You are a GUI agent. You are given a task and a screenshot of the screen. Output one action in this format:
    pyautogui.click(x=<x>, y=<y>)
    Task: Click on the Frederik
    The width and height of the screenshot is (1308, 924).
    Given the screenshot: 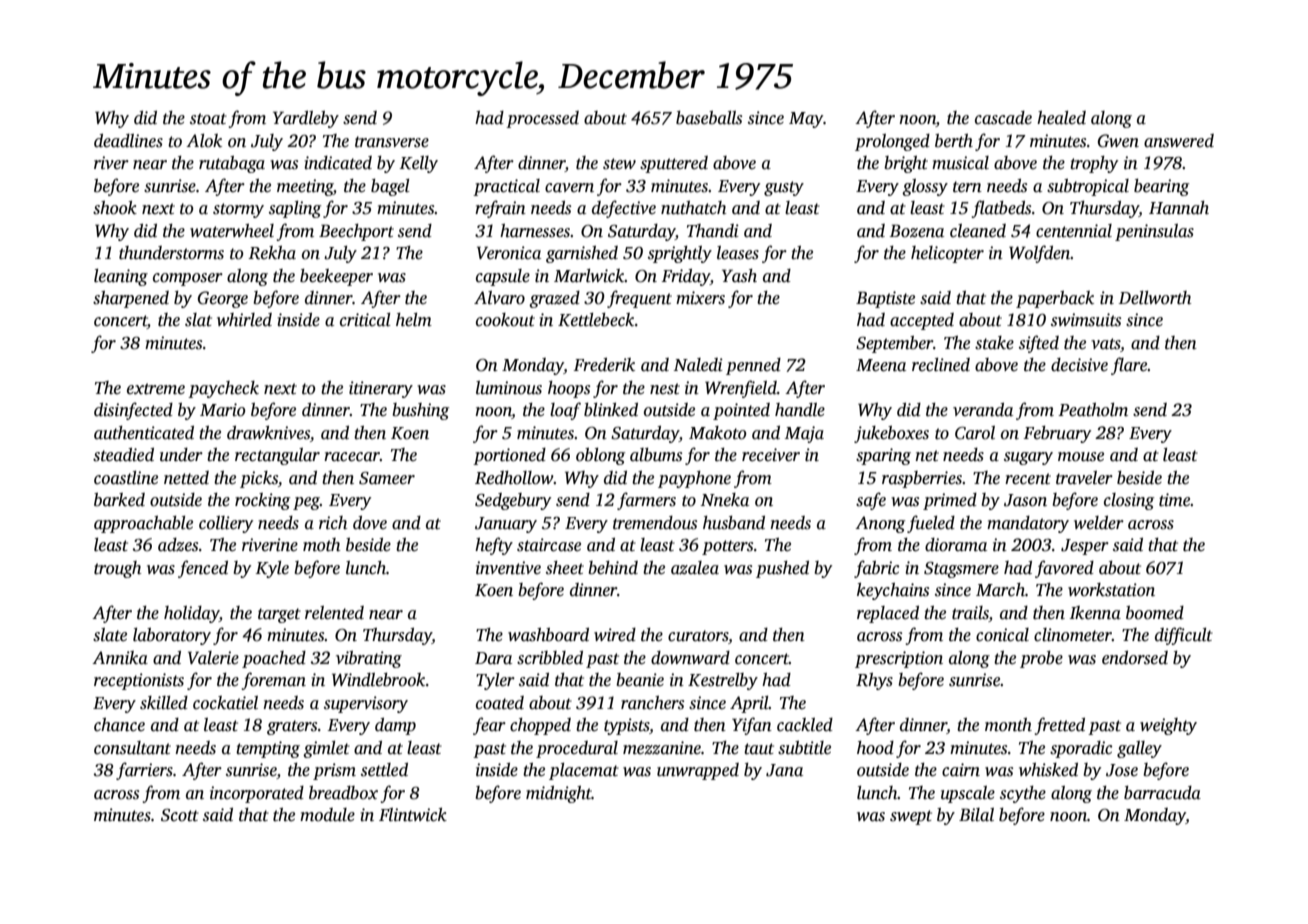 What is the action you would take?
    pyautogui.click(x=604, y=365)
